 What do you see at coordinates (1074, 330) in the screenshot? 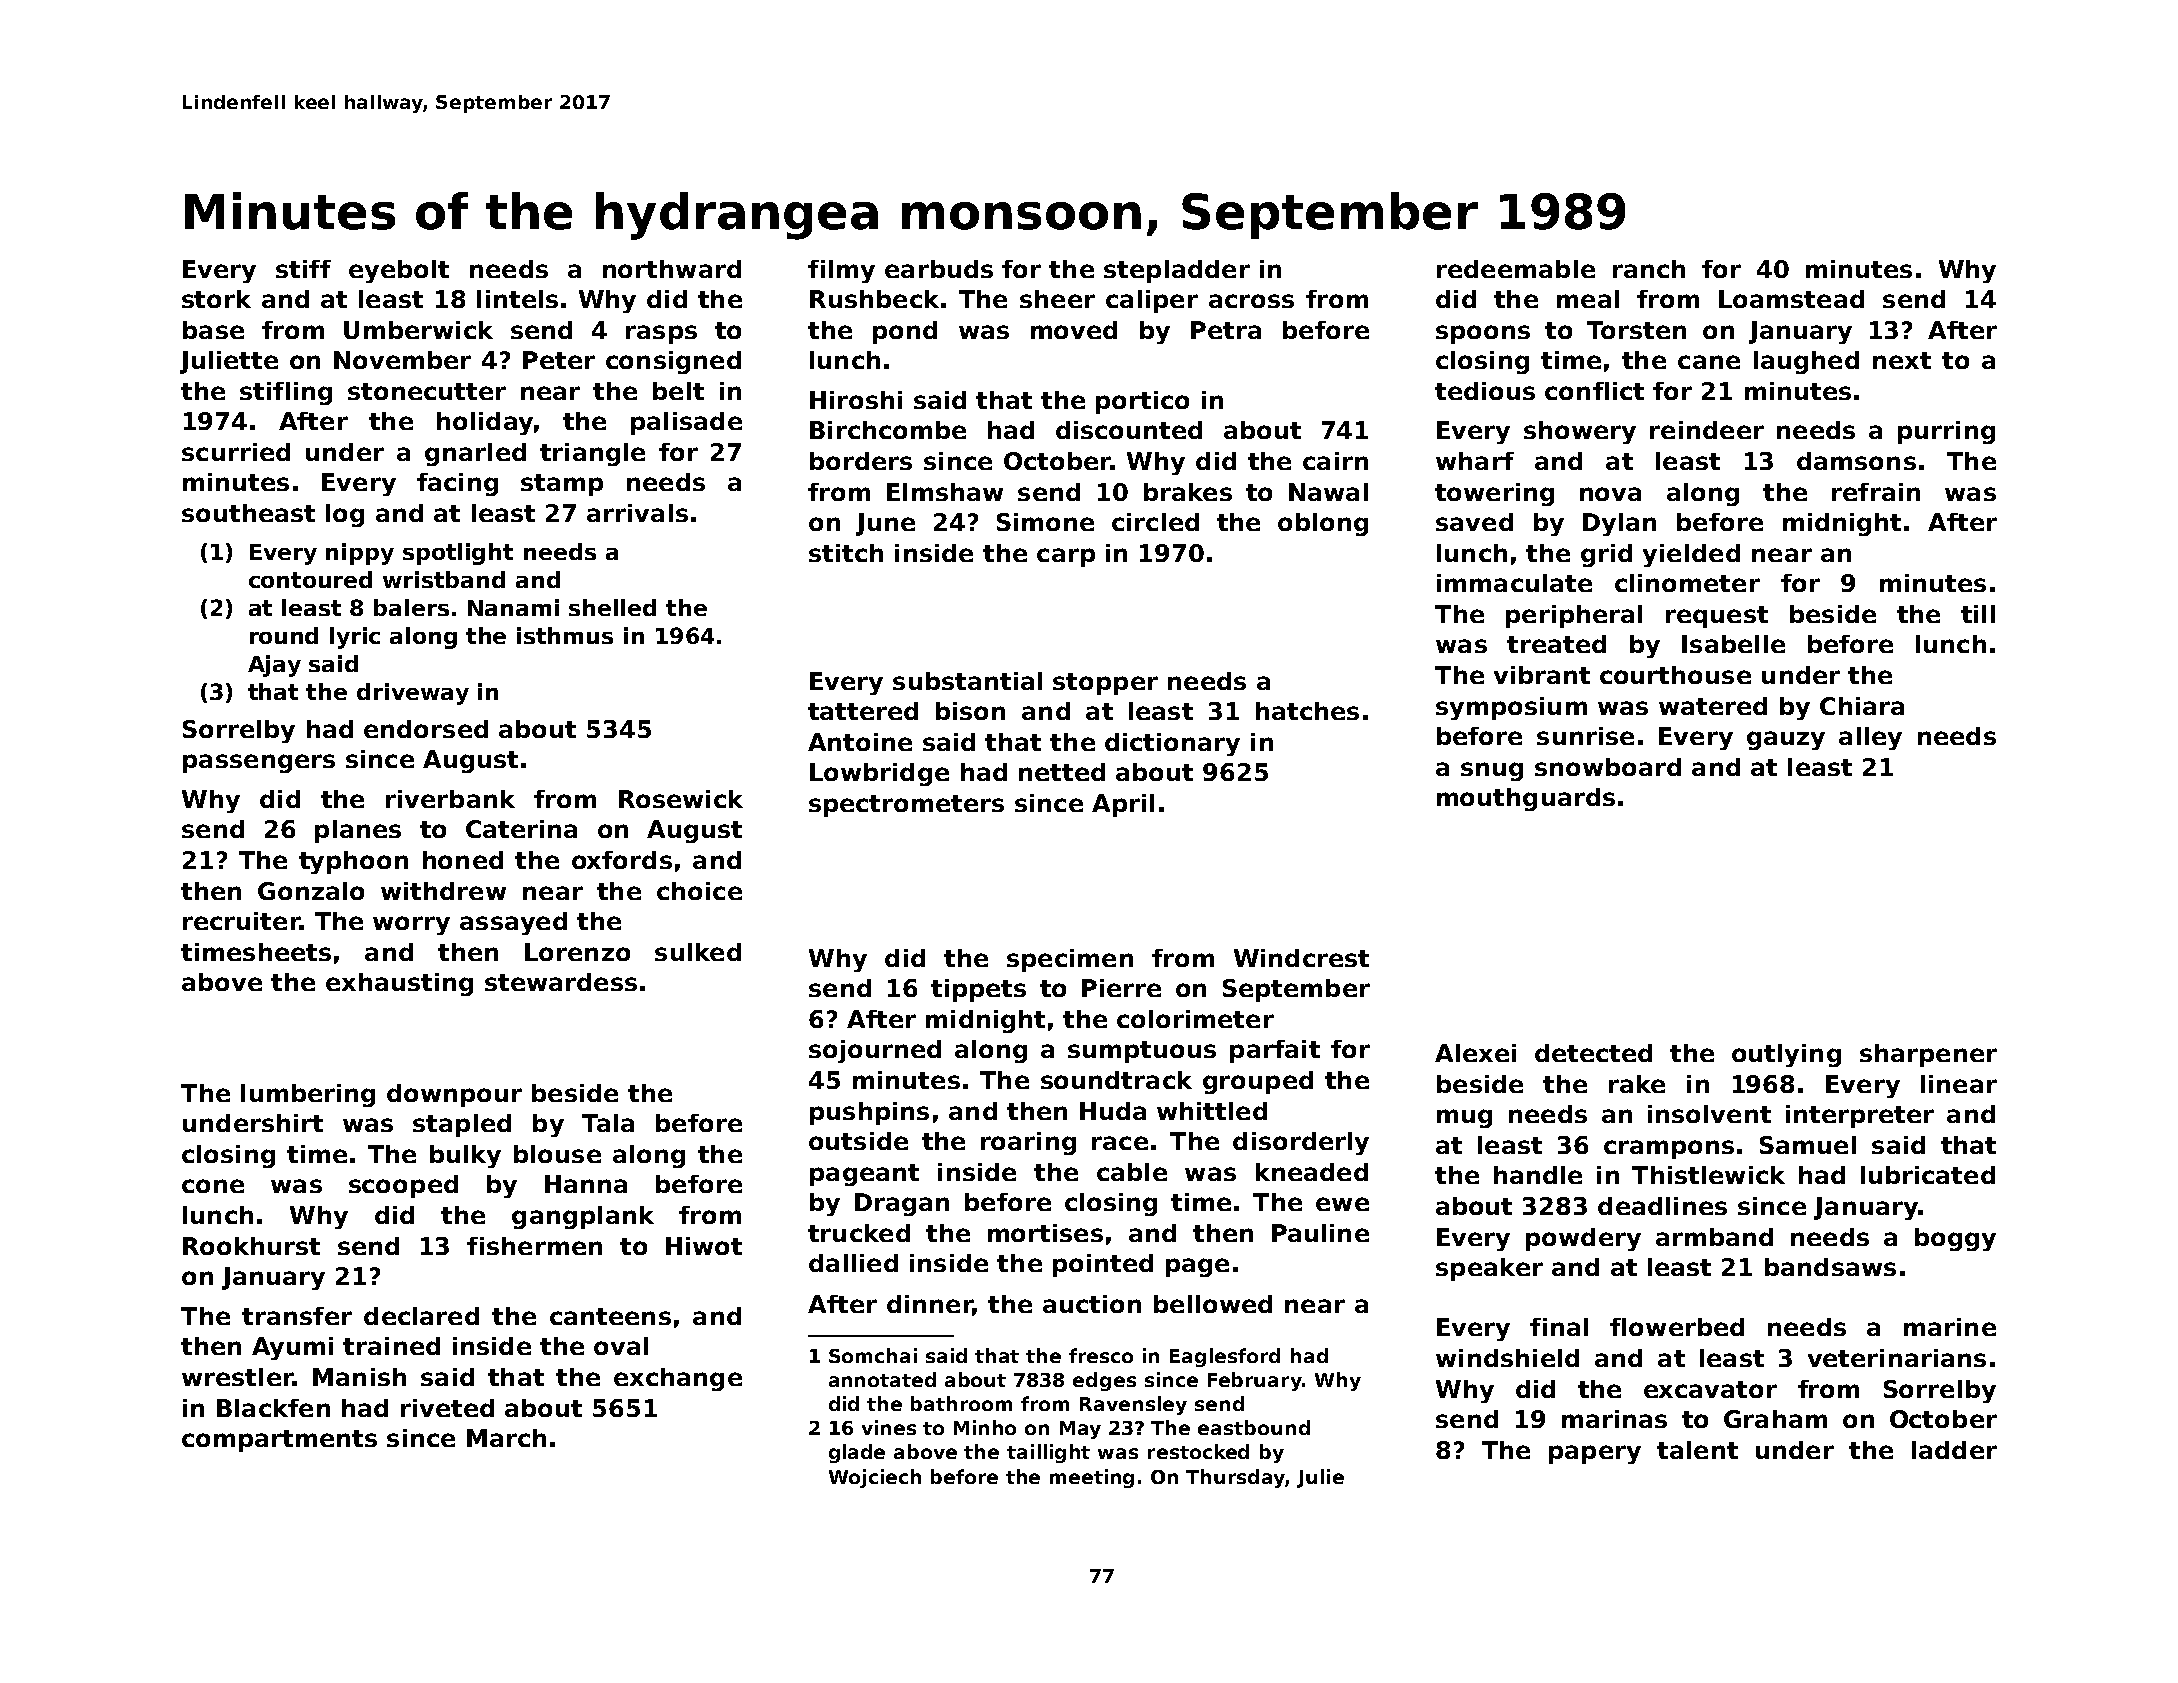
I see `moved` at bounding box center [1074, 330].
